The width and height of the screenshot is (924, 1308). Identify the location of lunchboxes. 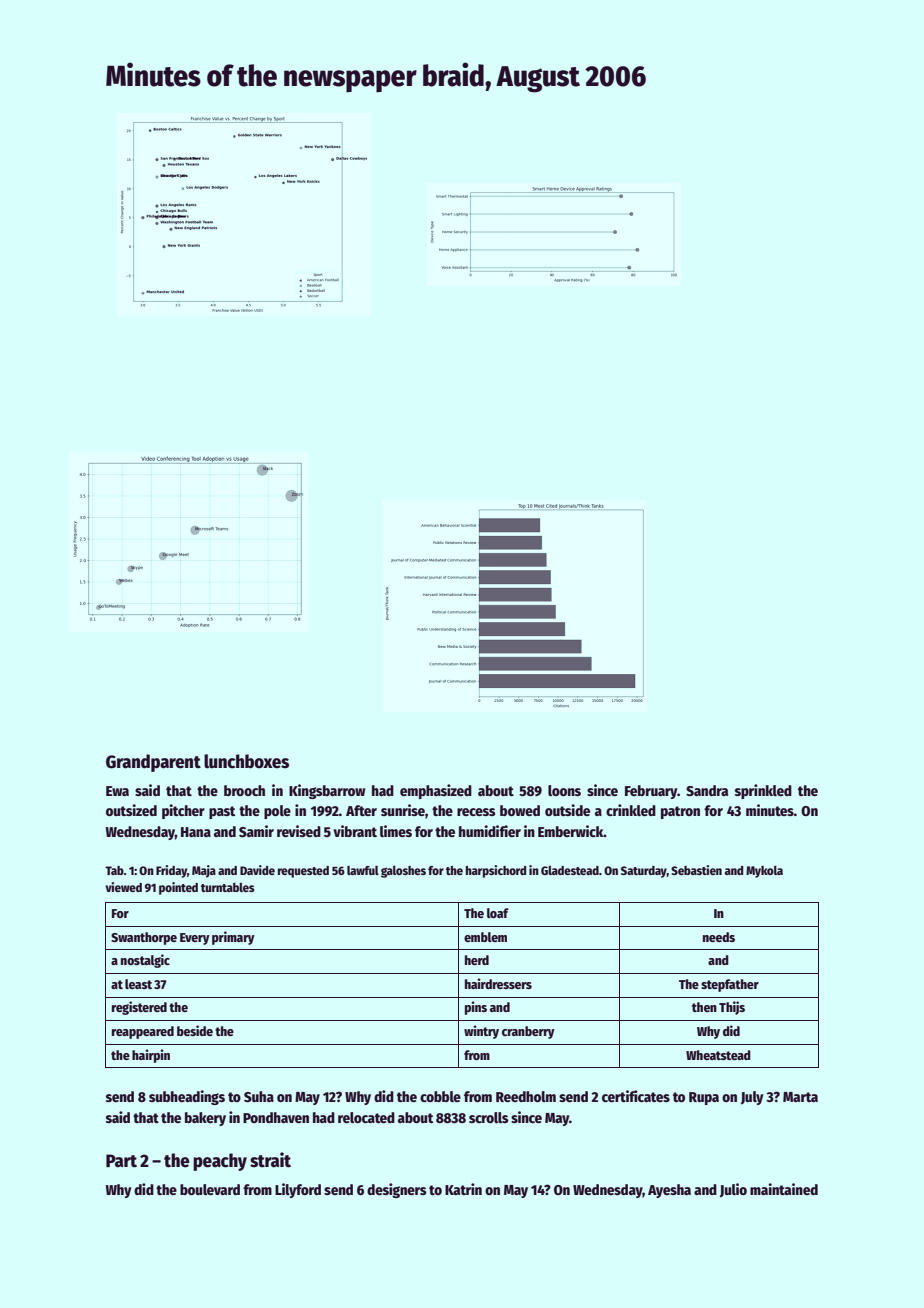
(246, 761).
